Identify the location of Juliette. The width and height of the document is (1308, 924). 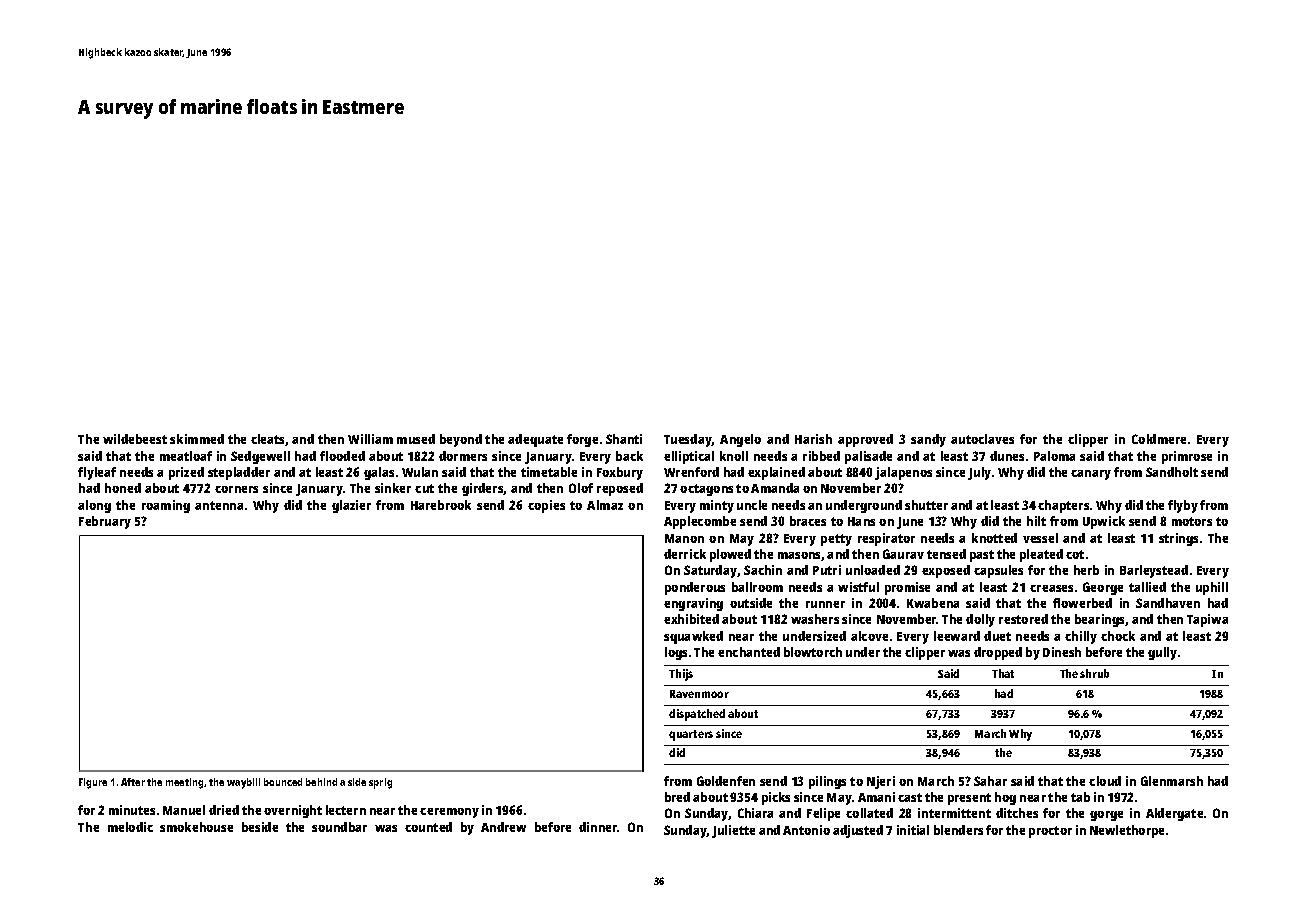
(733, 831).
